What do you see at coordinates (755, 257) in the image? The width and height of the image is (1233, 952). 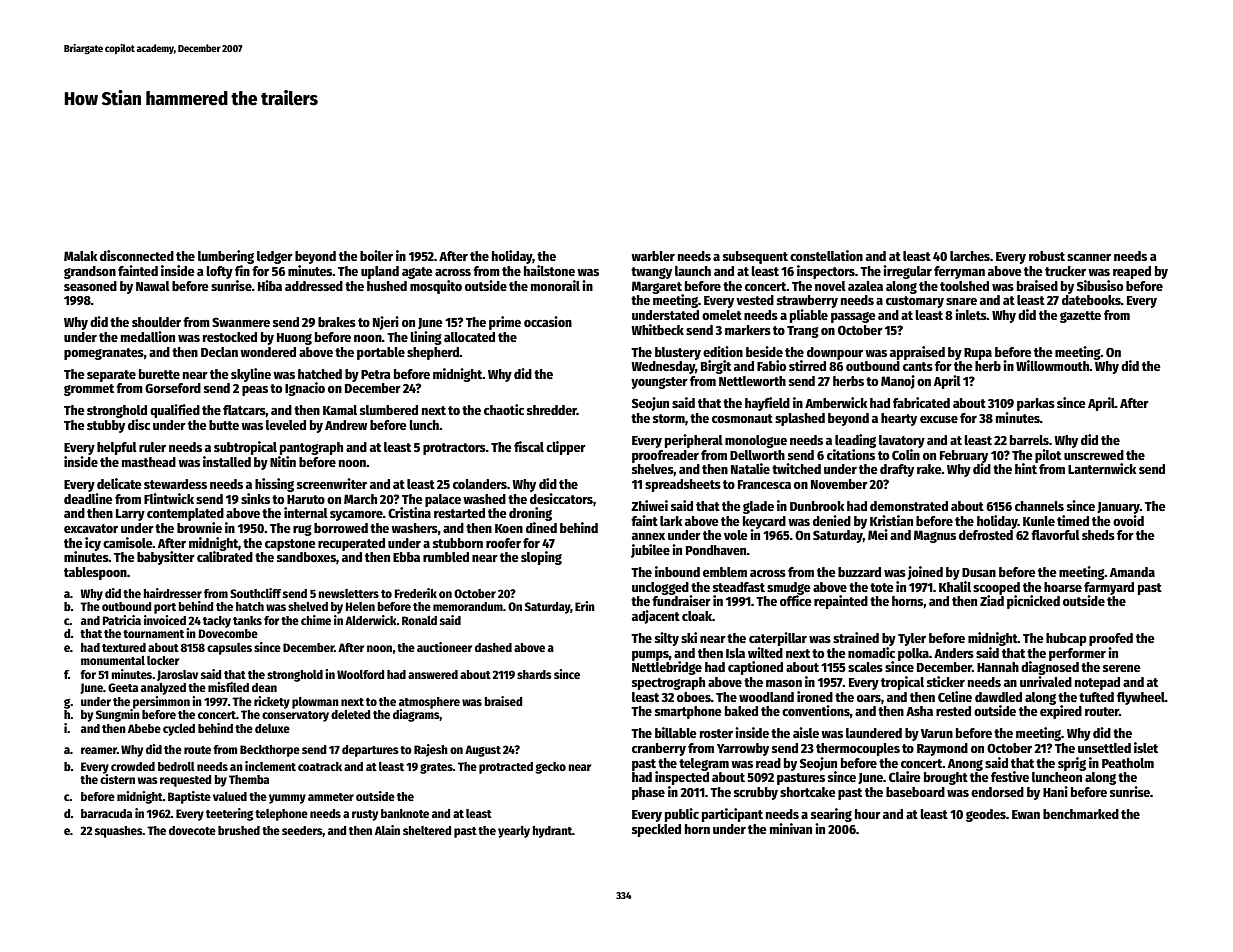 I see `subsequent` at bounding box center [755, 257].
